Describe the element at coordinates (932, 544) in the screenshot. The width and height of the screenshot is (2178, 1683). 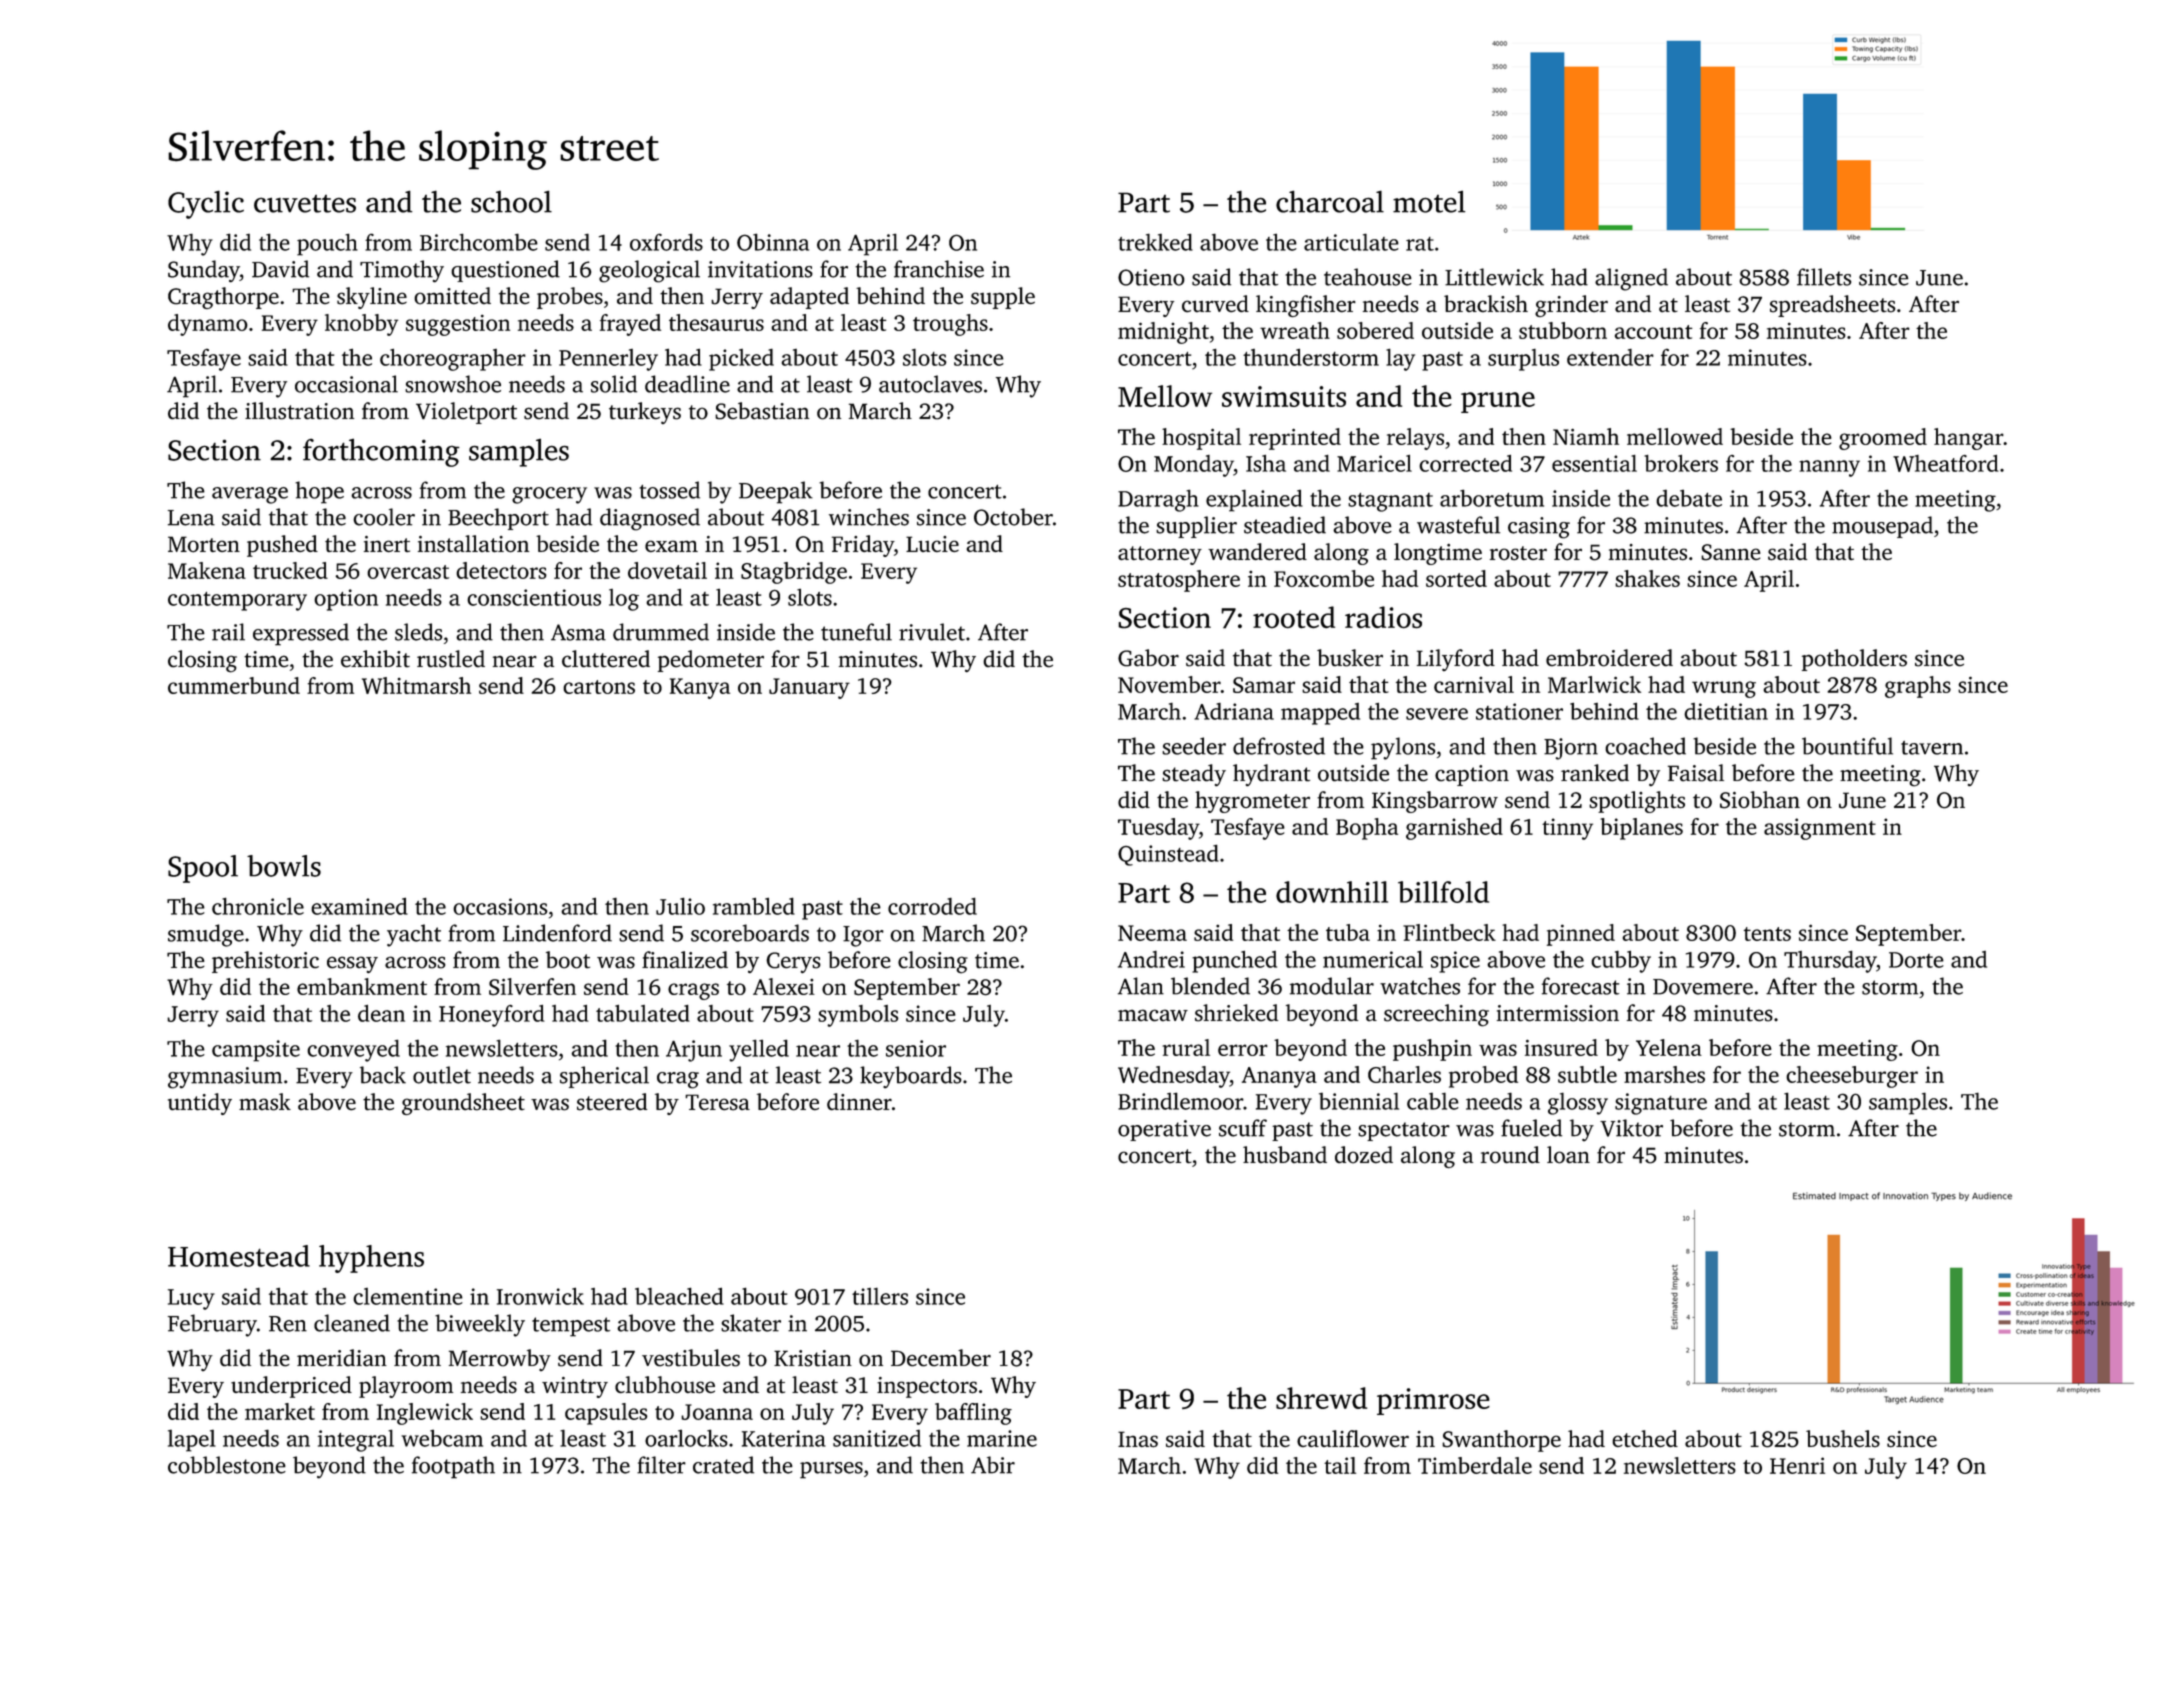
I see `Lucie` at that location.
